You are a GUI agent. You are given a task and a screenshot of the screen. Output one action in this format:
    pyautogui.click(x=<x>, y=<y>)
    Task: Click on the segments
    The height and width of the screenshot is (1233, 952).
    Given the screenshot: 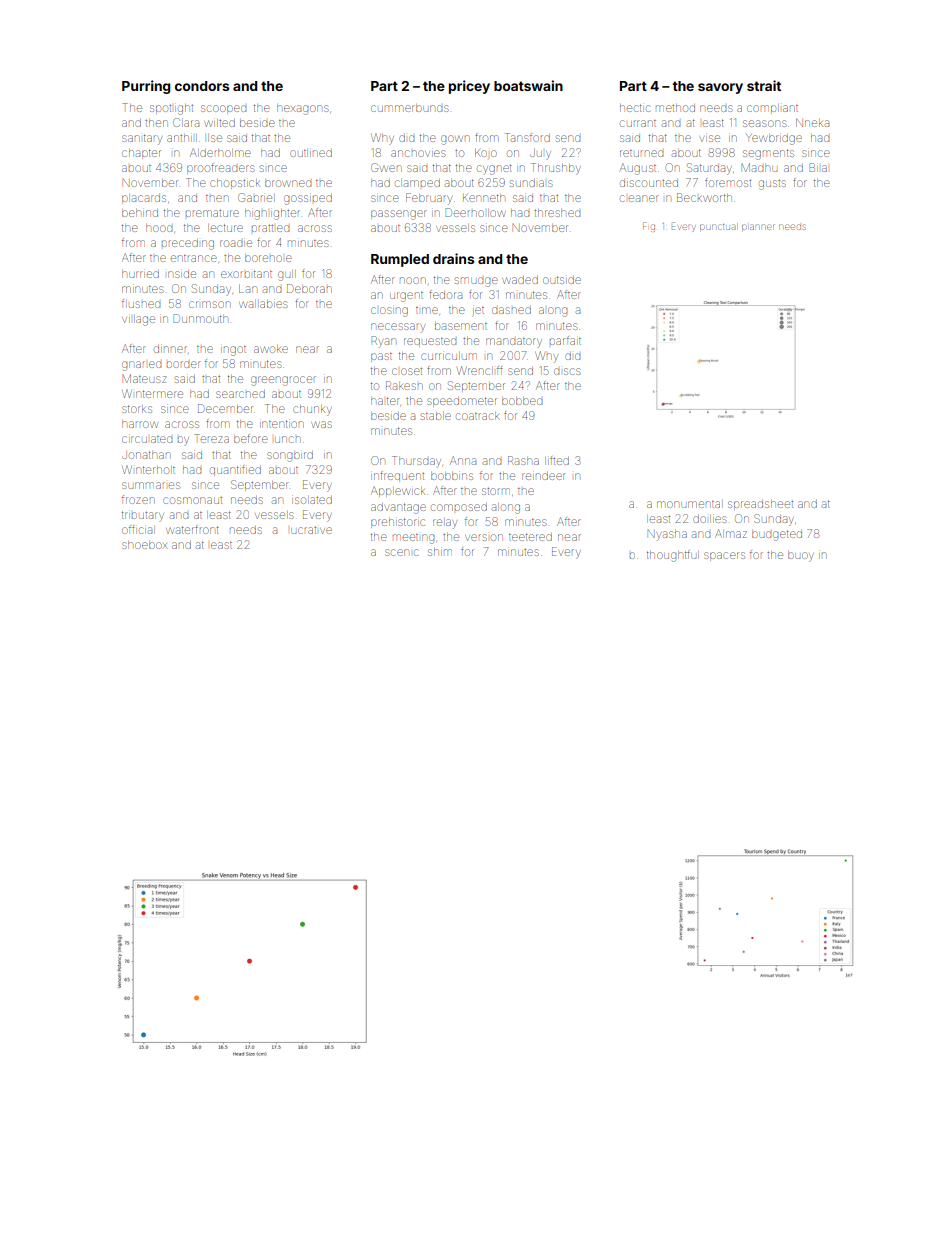 What is the action you would take?
    pyautogui.click(x=768, y=154)
